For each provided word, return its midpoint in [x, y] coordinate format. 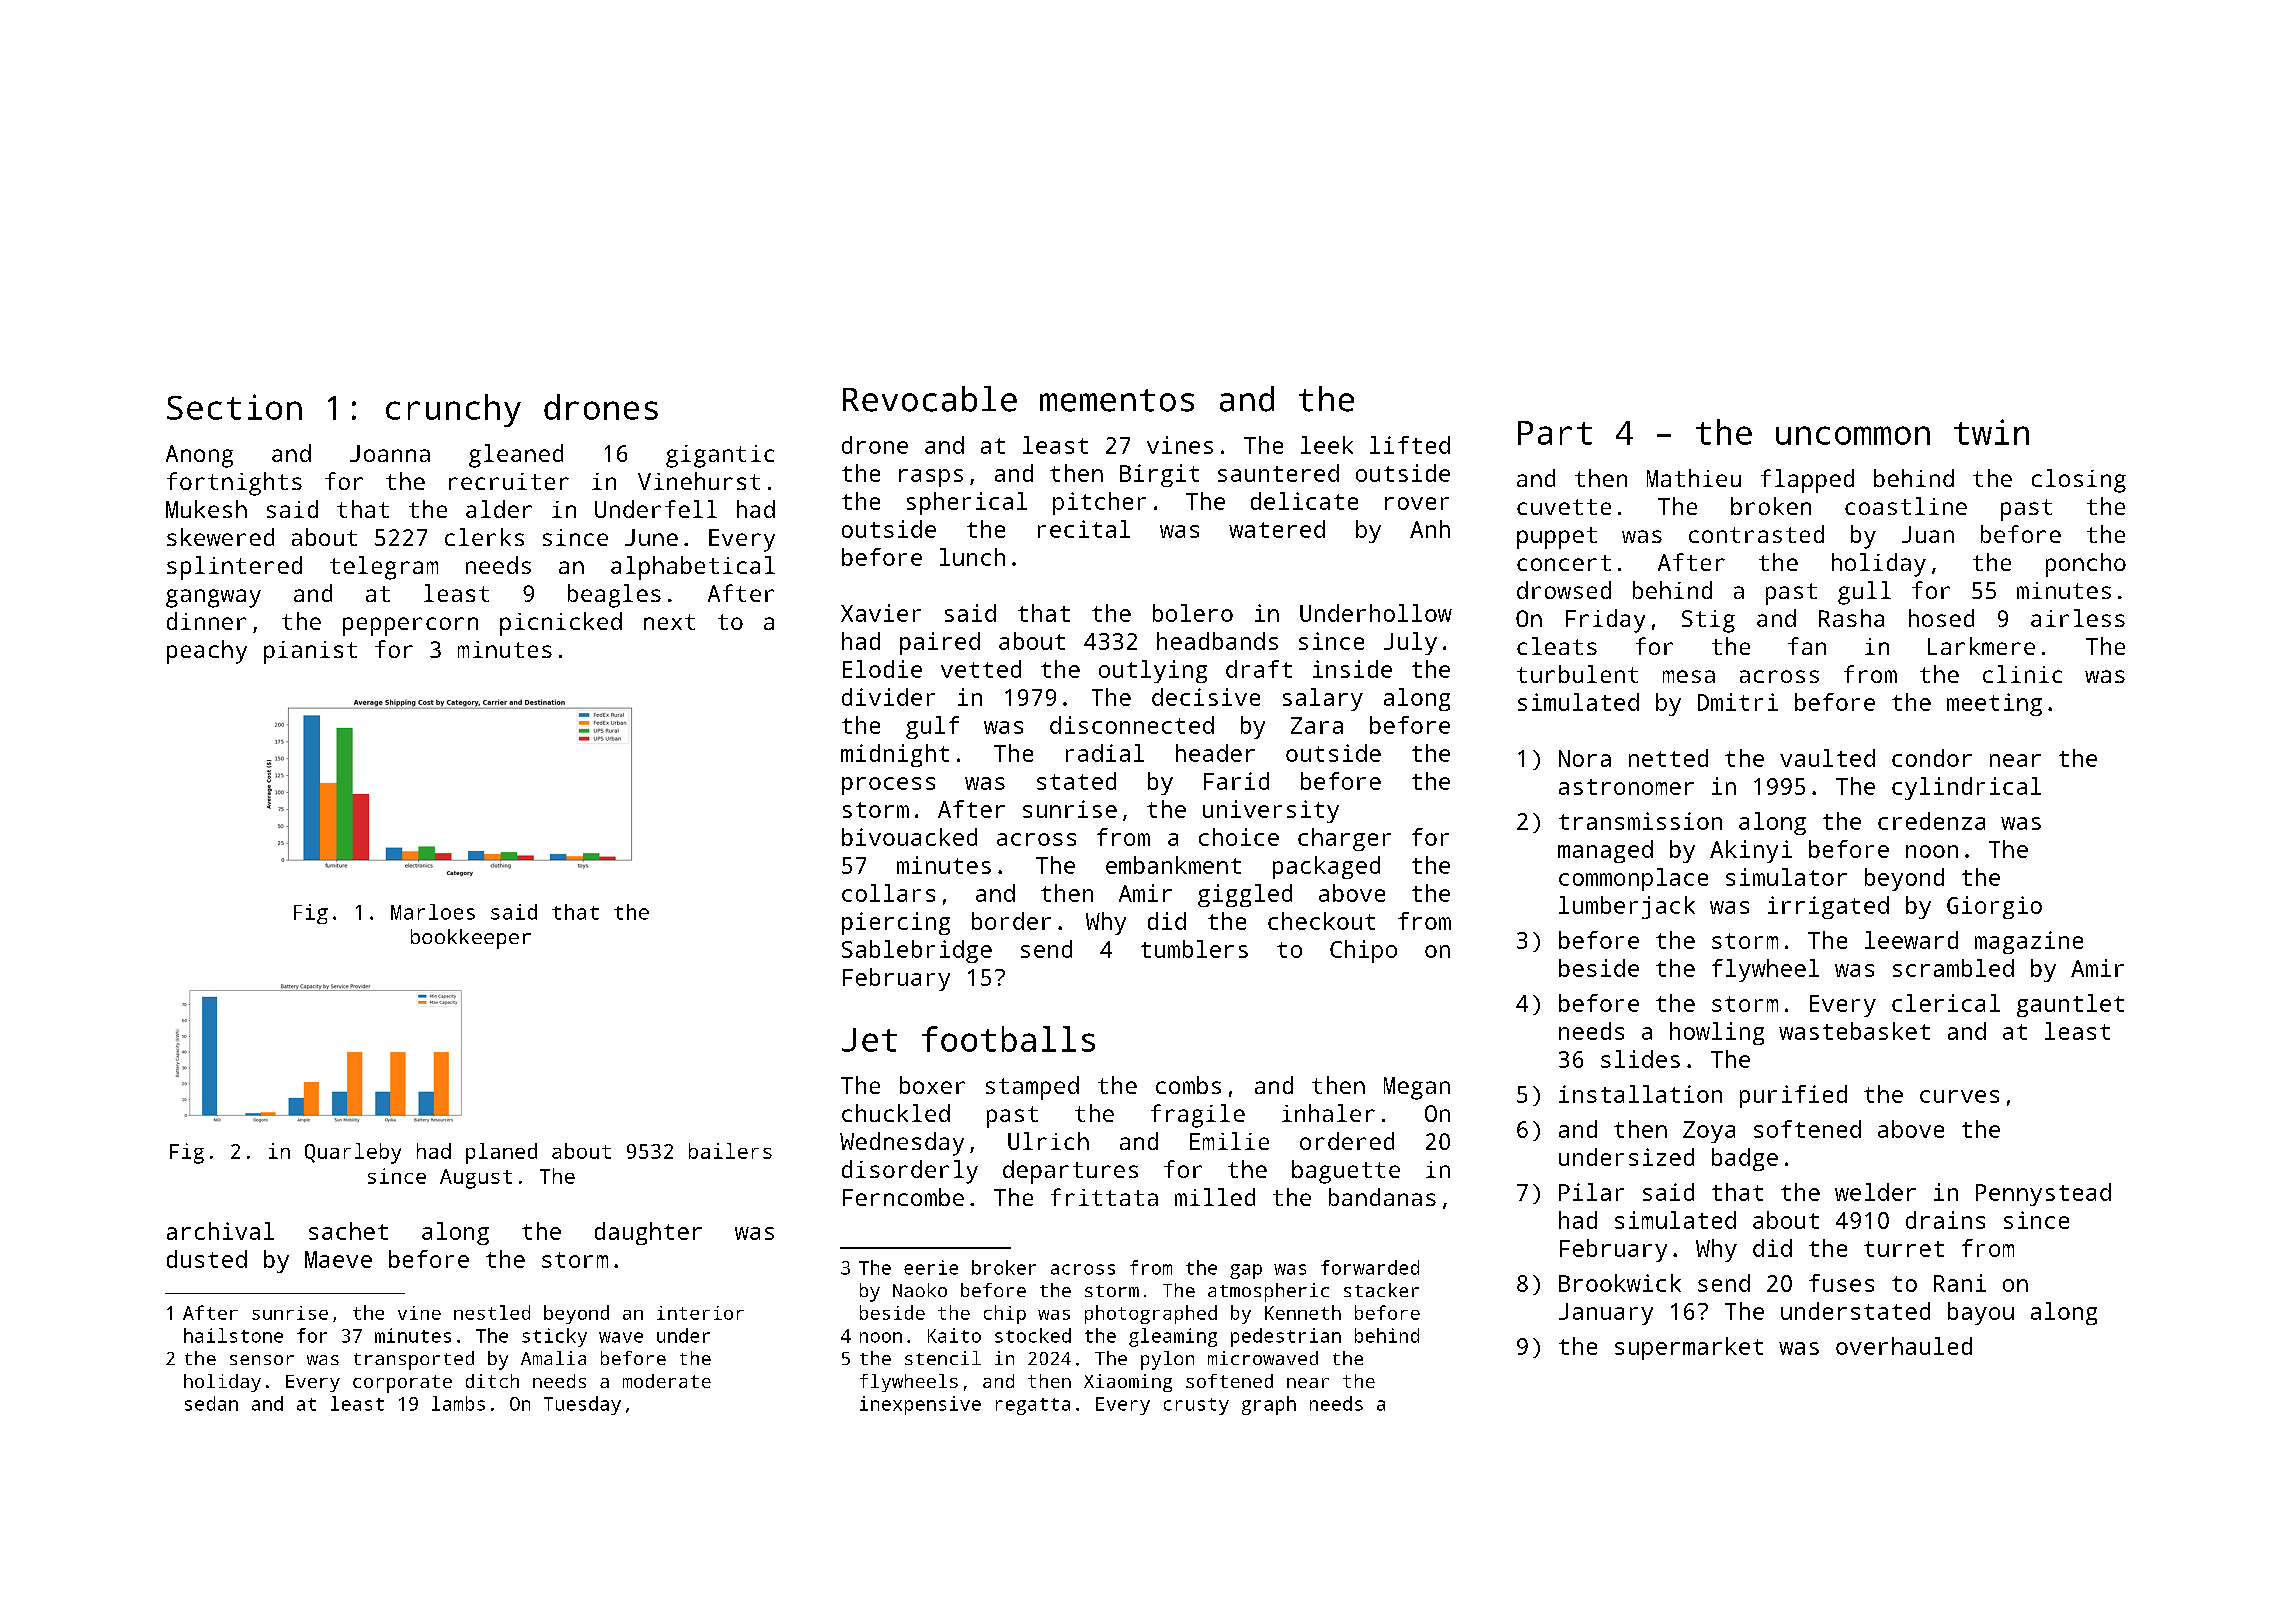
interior [700, 1313]
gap [1246, 1271]
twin [1991, 432]
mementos [1117, 400]
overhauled [1904, 1346]
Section [234, 407]
